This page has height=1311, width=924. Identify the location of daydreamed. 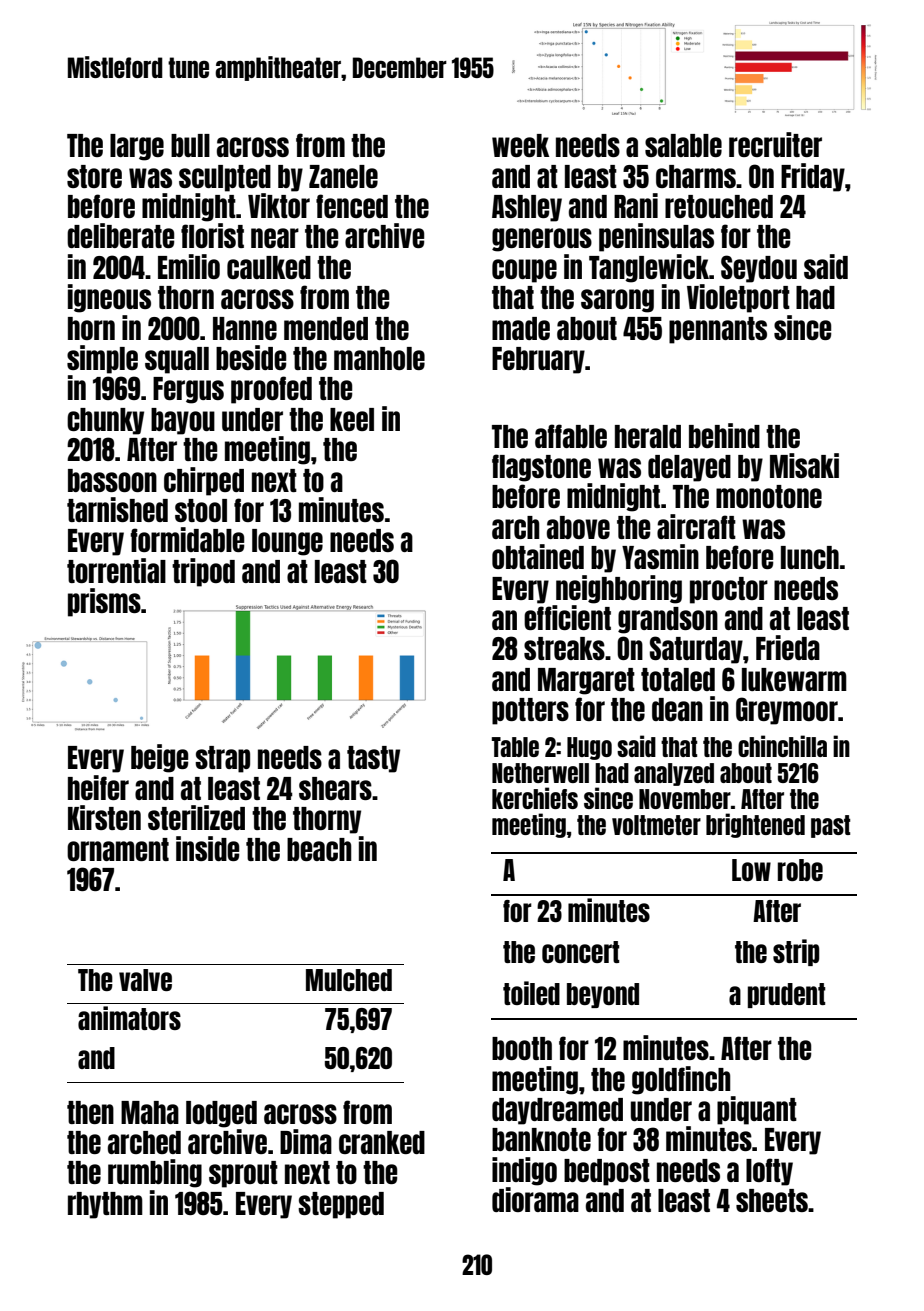
(557, 1111).
